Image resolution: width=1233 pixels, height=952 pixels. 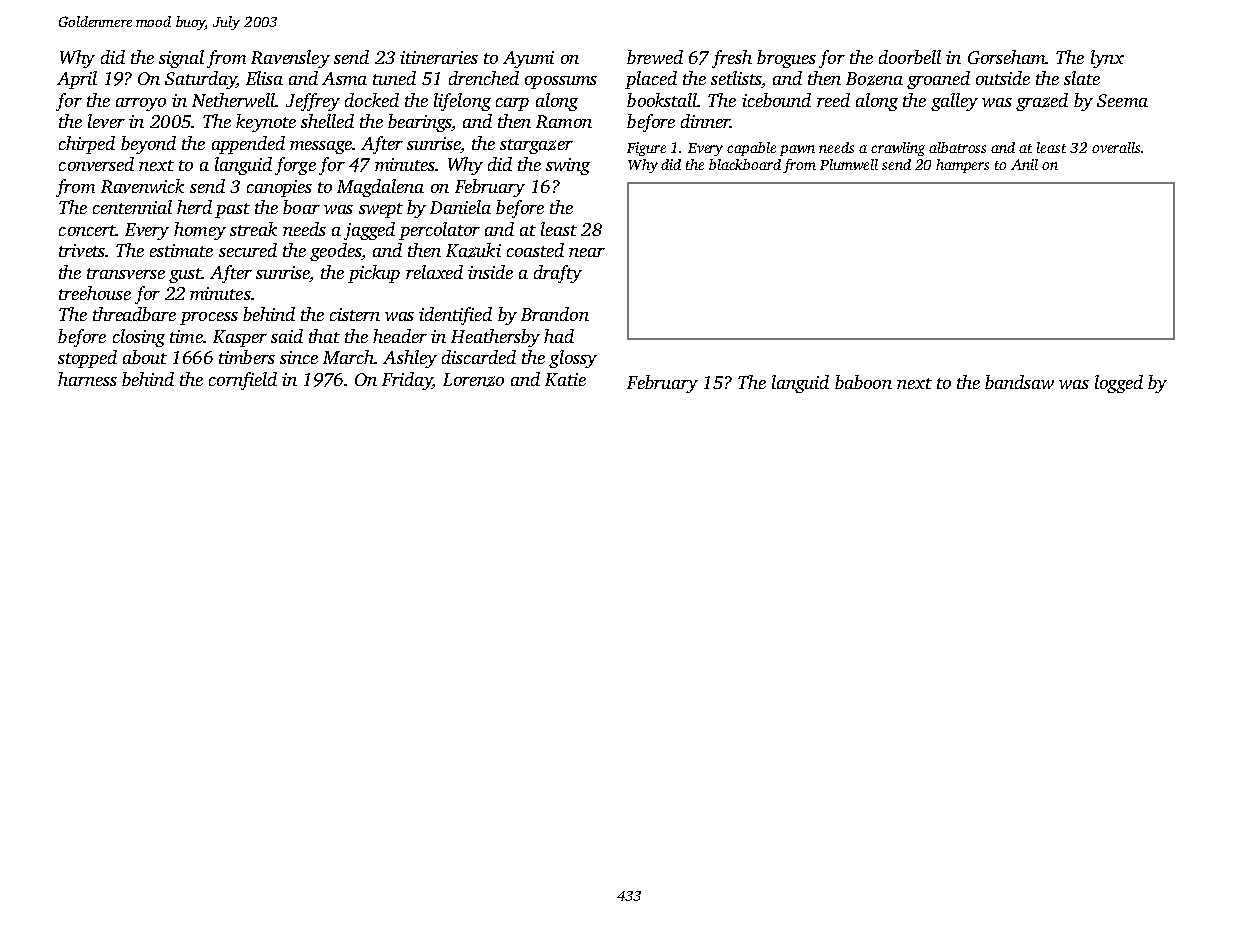 What do you see at coordinates (528, 59) in the document?
I see `Ayumi` at bounding box center [528, 59].
